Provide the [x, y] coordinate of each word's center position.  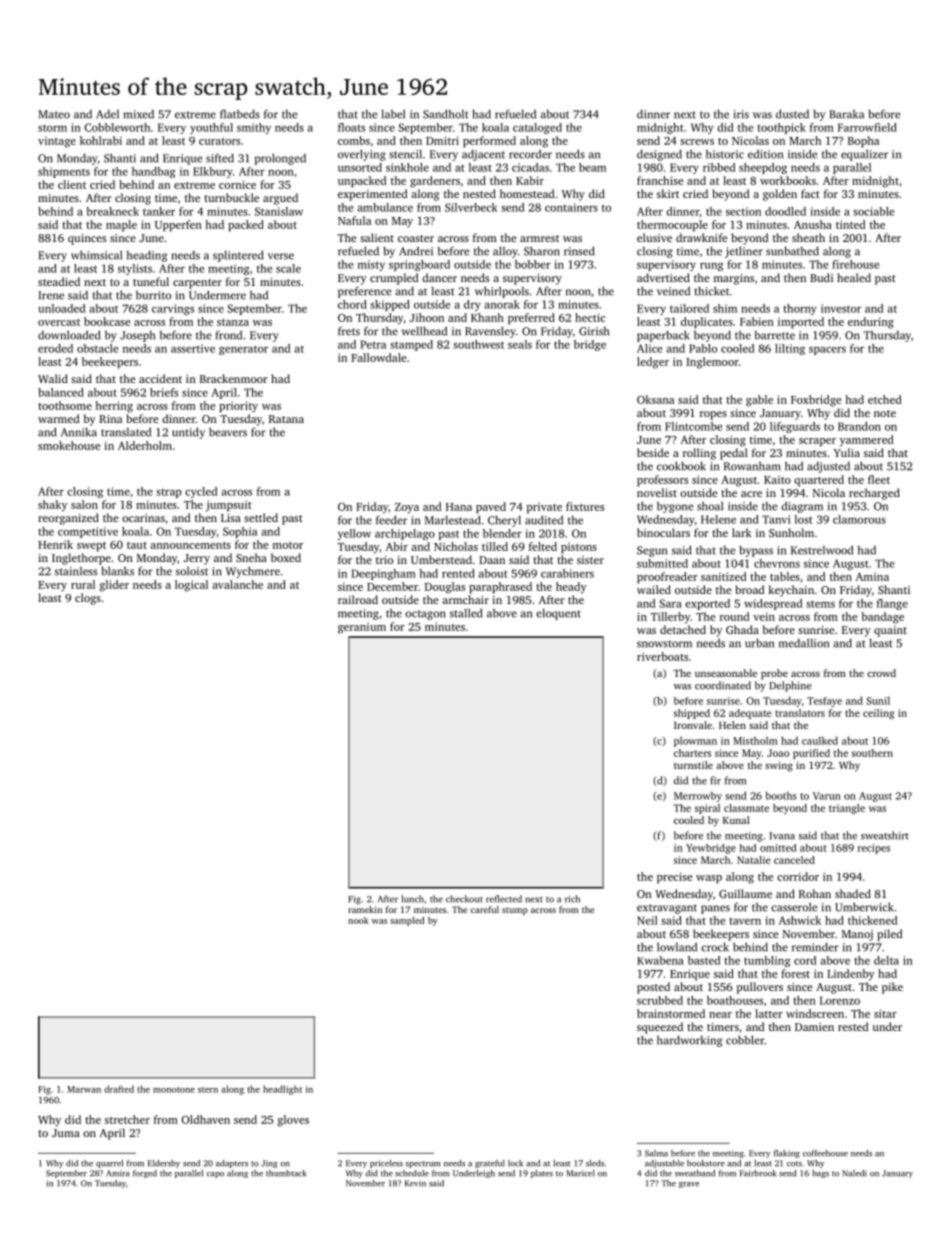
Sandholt [445, 114]
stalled [466, 613]
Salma [656, 1153]
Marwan [84, 1089]
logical [191, 586]
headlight [282, 1090]
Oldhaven [205, 1119]
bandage [882, 618]
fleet [879, 479]
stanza [233, 322]
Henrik [55, 544]
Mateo [54, 114]
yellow [354, 534]
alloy [505, 252]
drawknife [702, 237]
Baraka [846, 114]
